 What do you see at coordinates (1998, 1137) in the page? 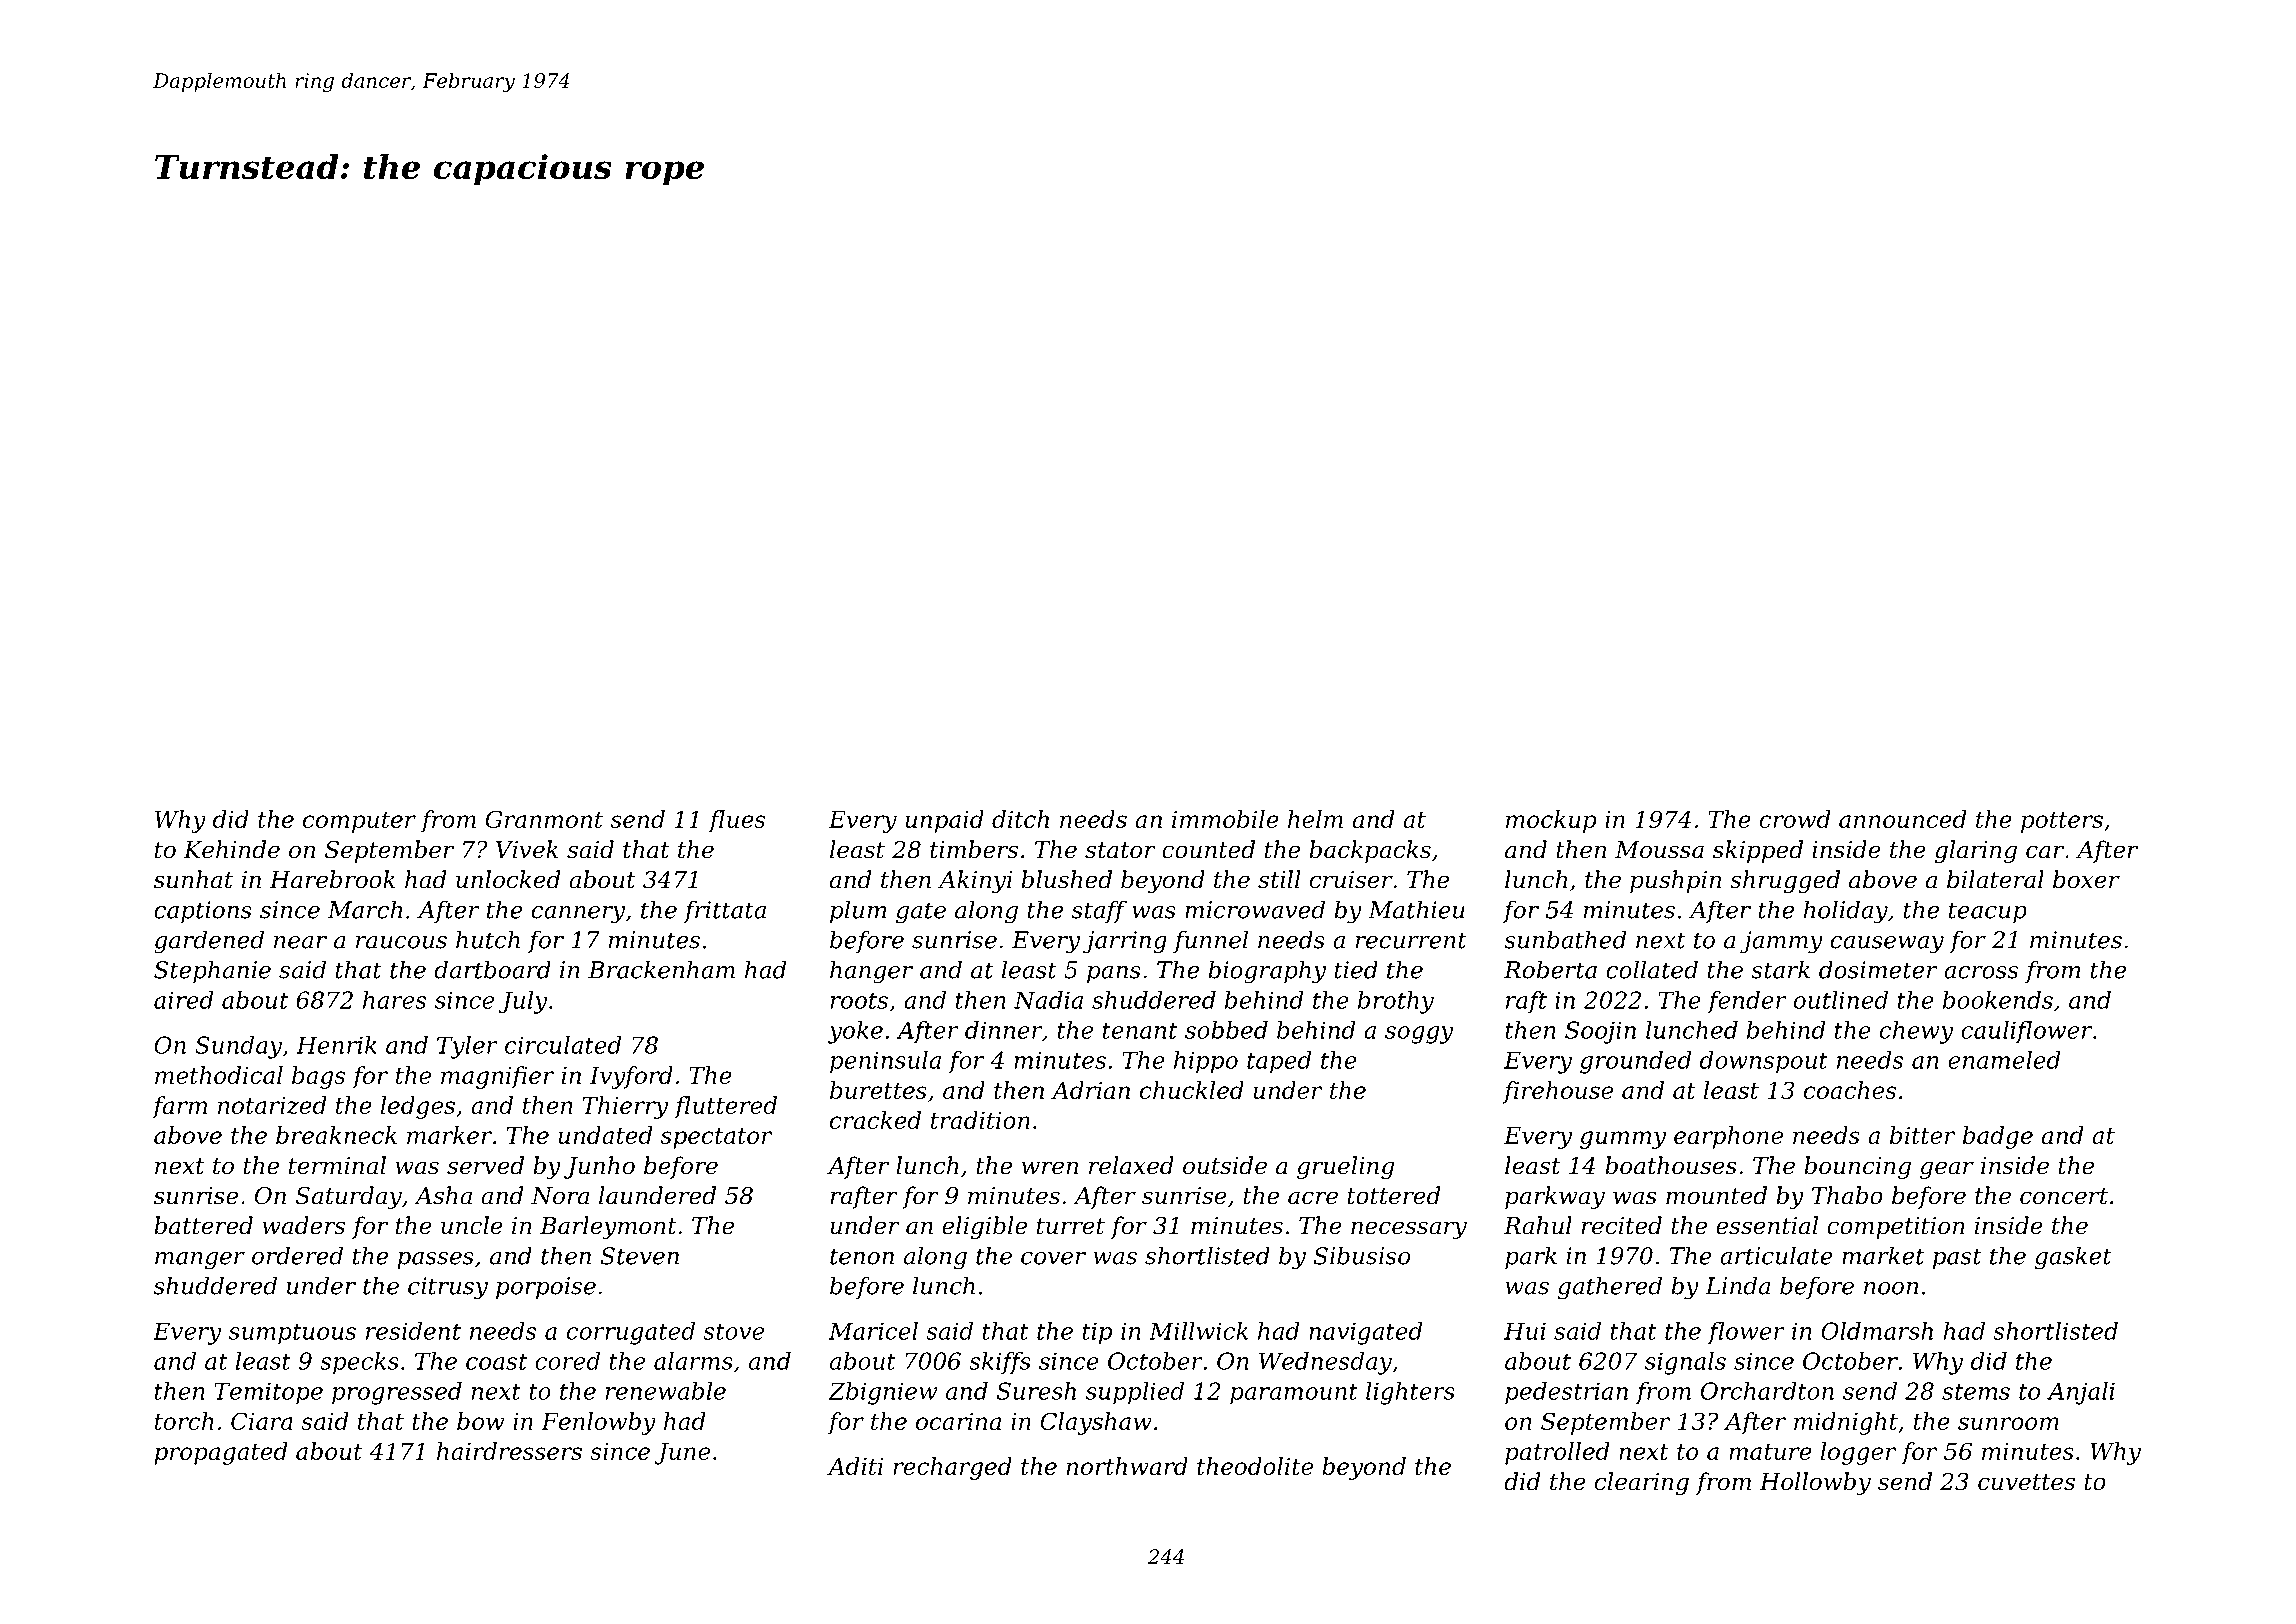
I see `badge` at bounding box center [1998, 1137].
